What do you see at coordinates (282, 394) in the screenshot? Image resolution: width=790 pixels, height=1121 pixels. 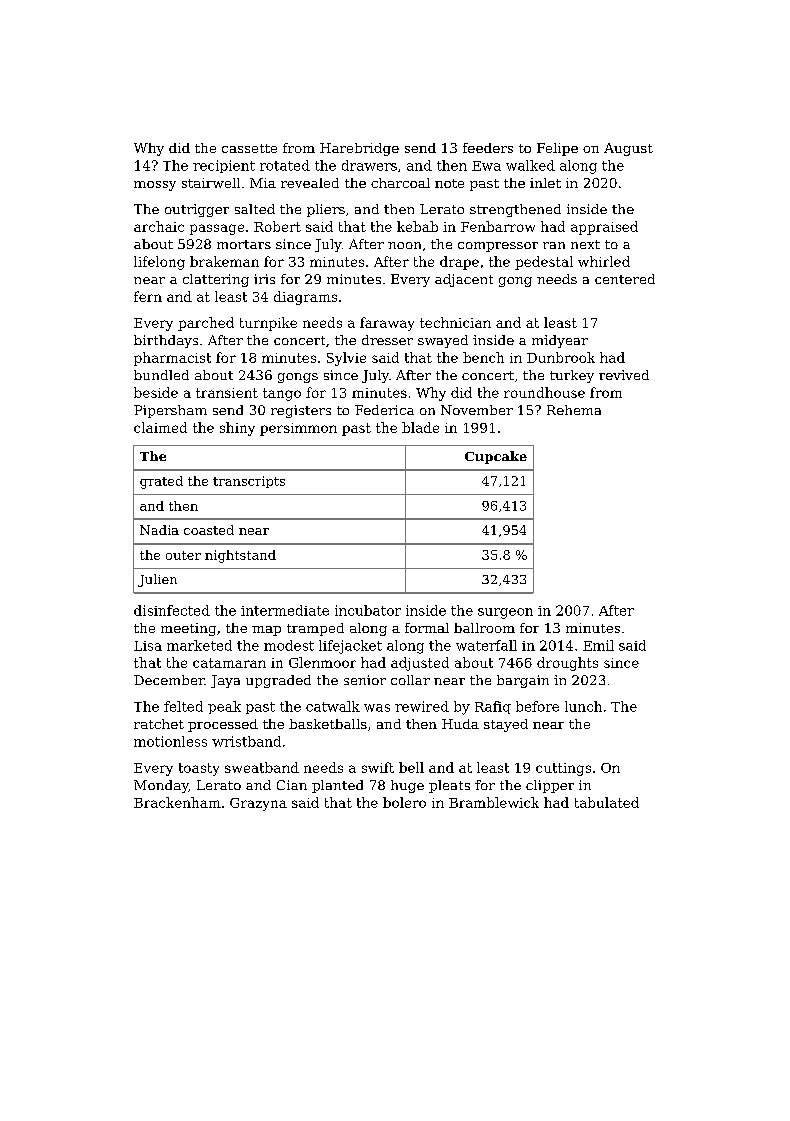 I see `tango` at bounding box center [282, 394].
